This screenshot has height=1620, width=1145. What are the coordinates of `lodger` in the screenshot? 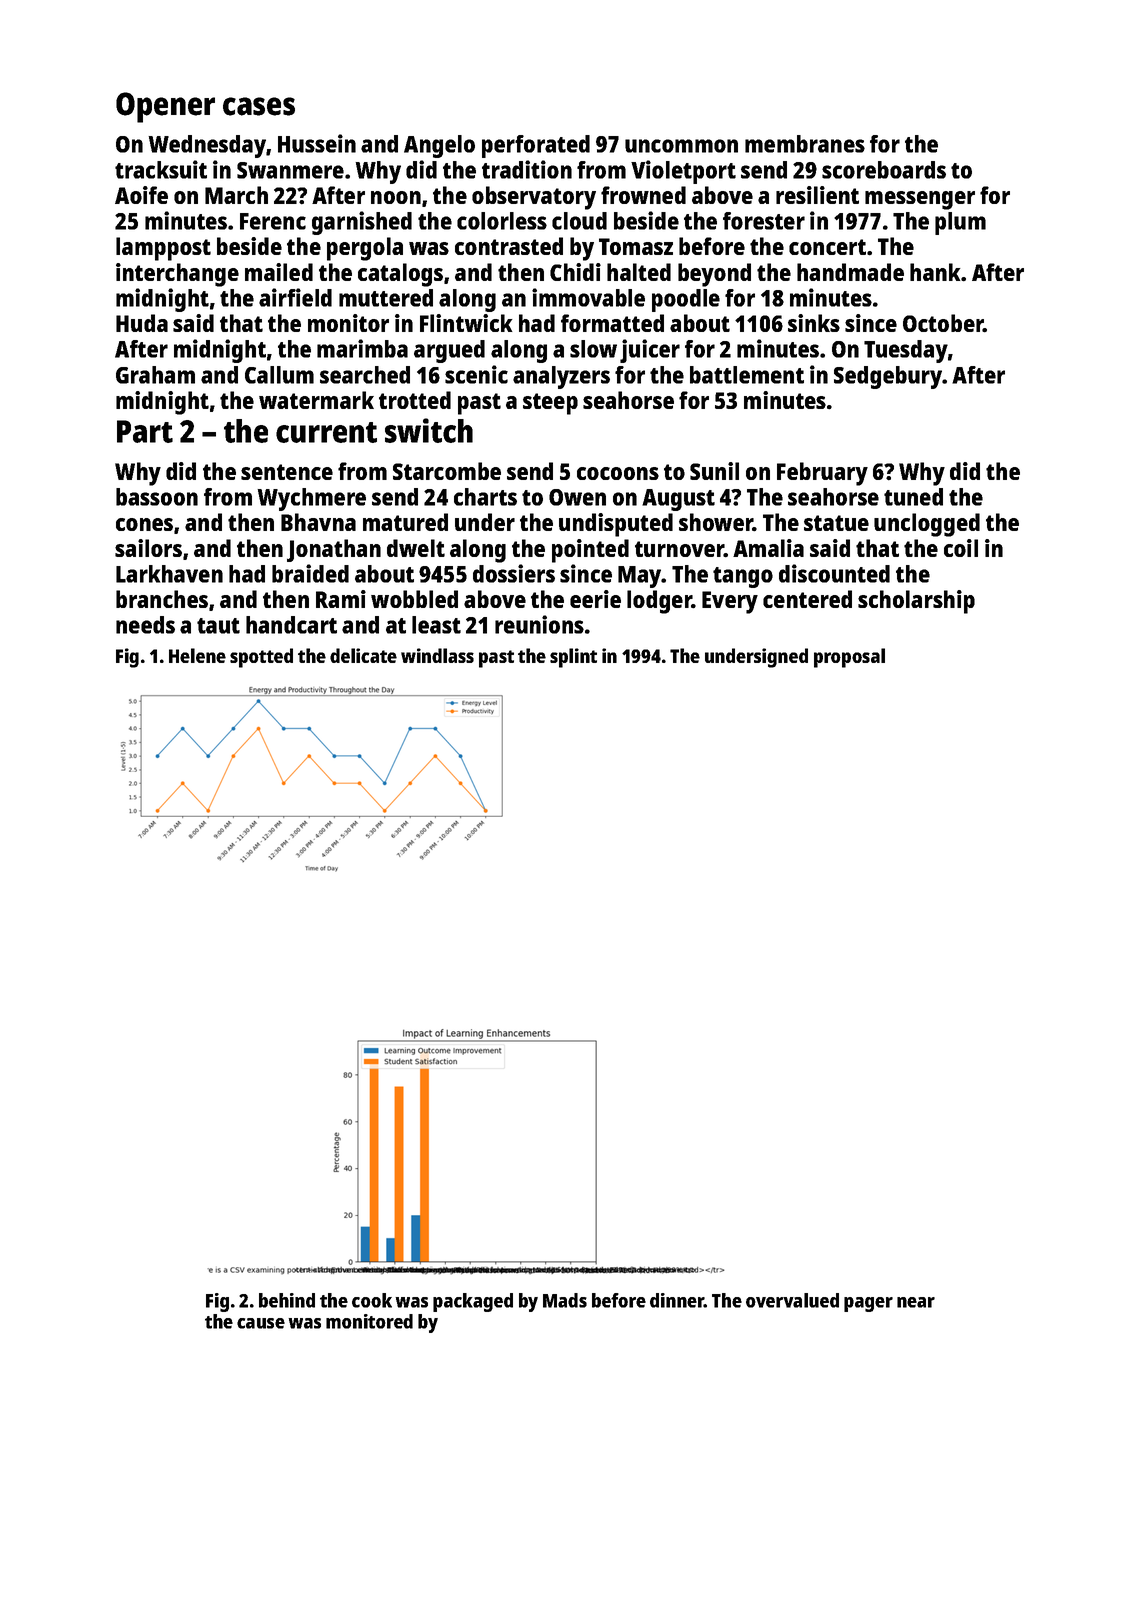 It's located at (659, 602).
